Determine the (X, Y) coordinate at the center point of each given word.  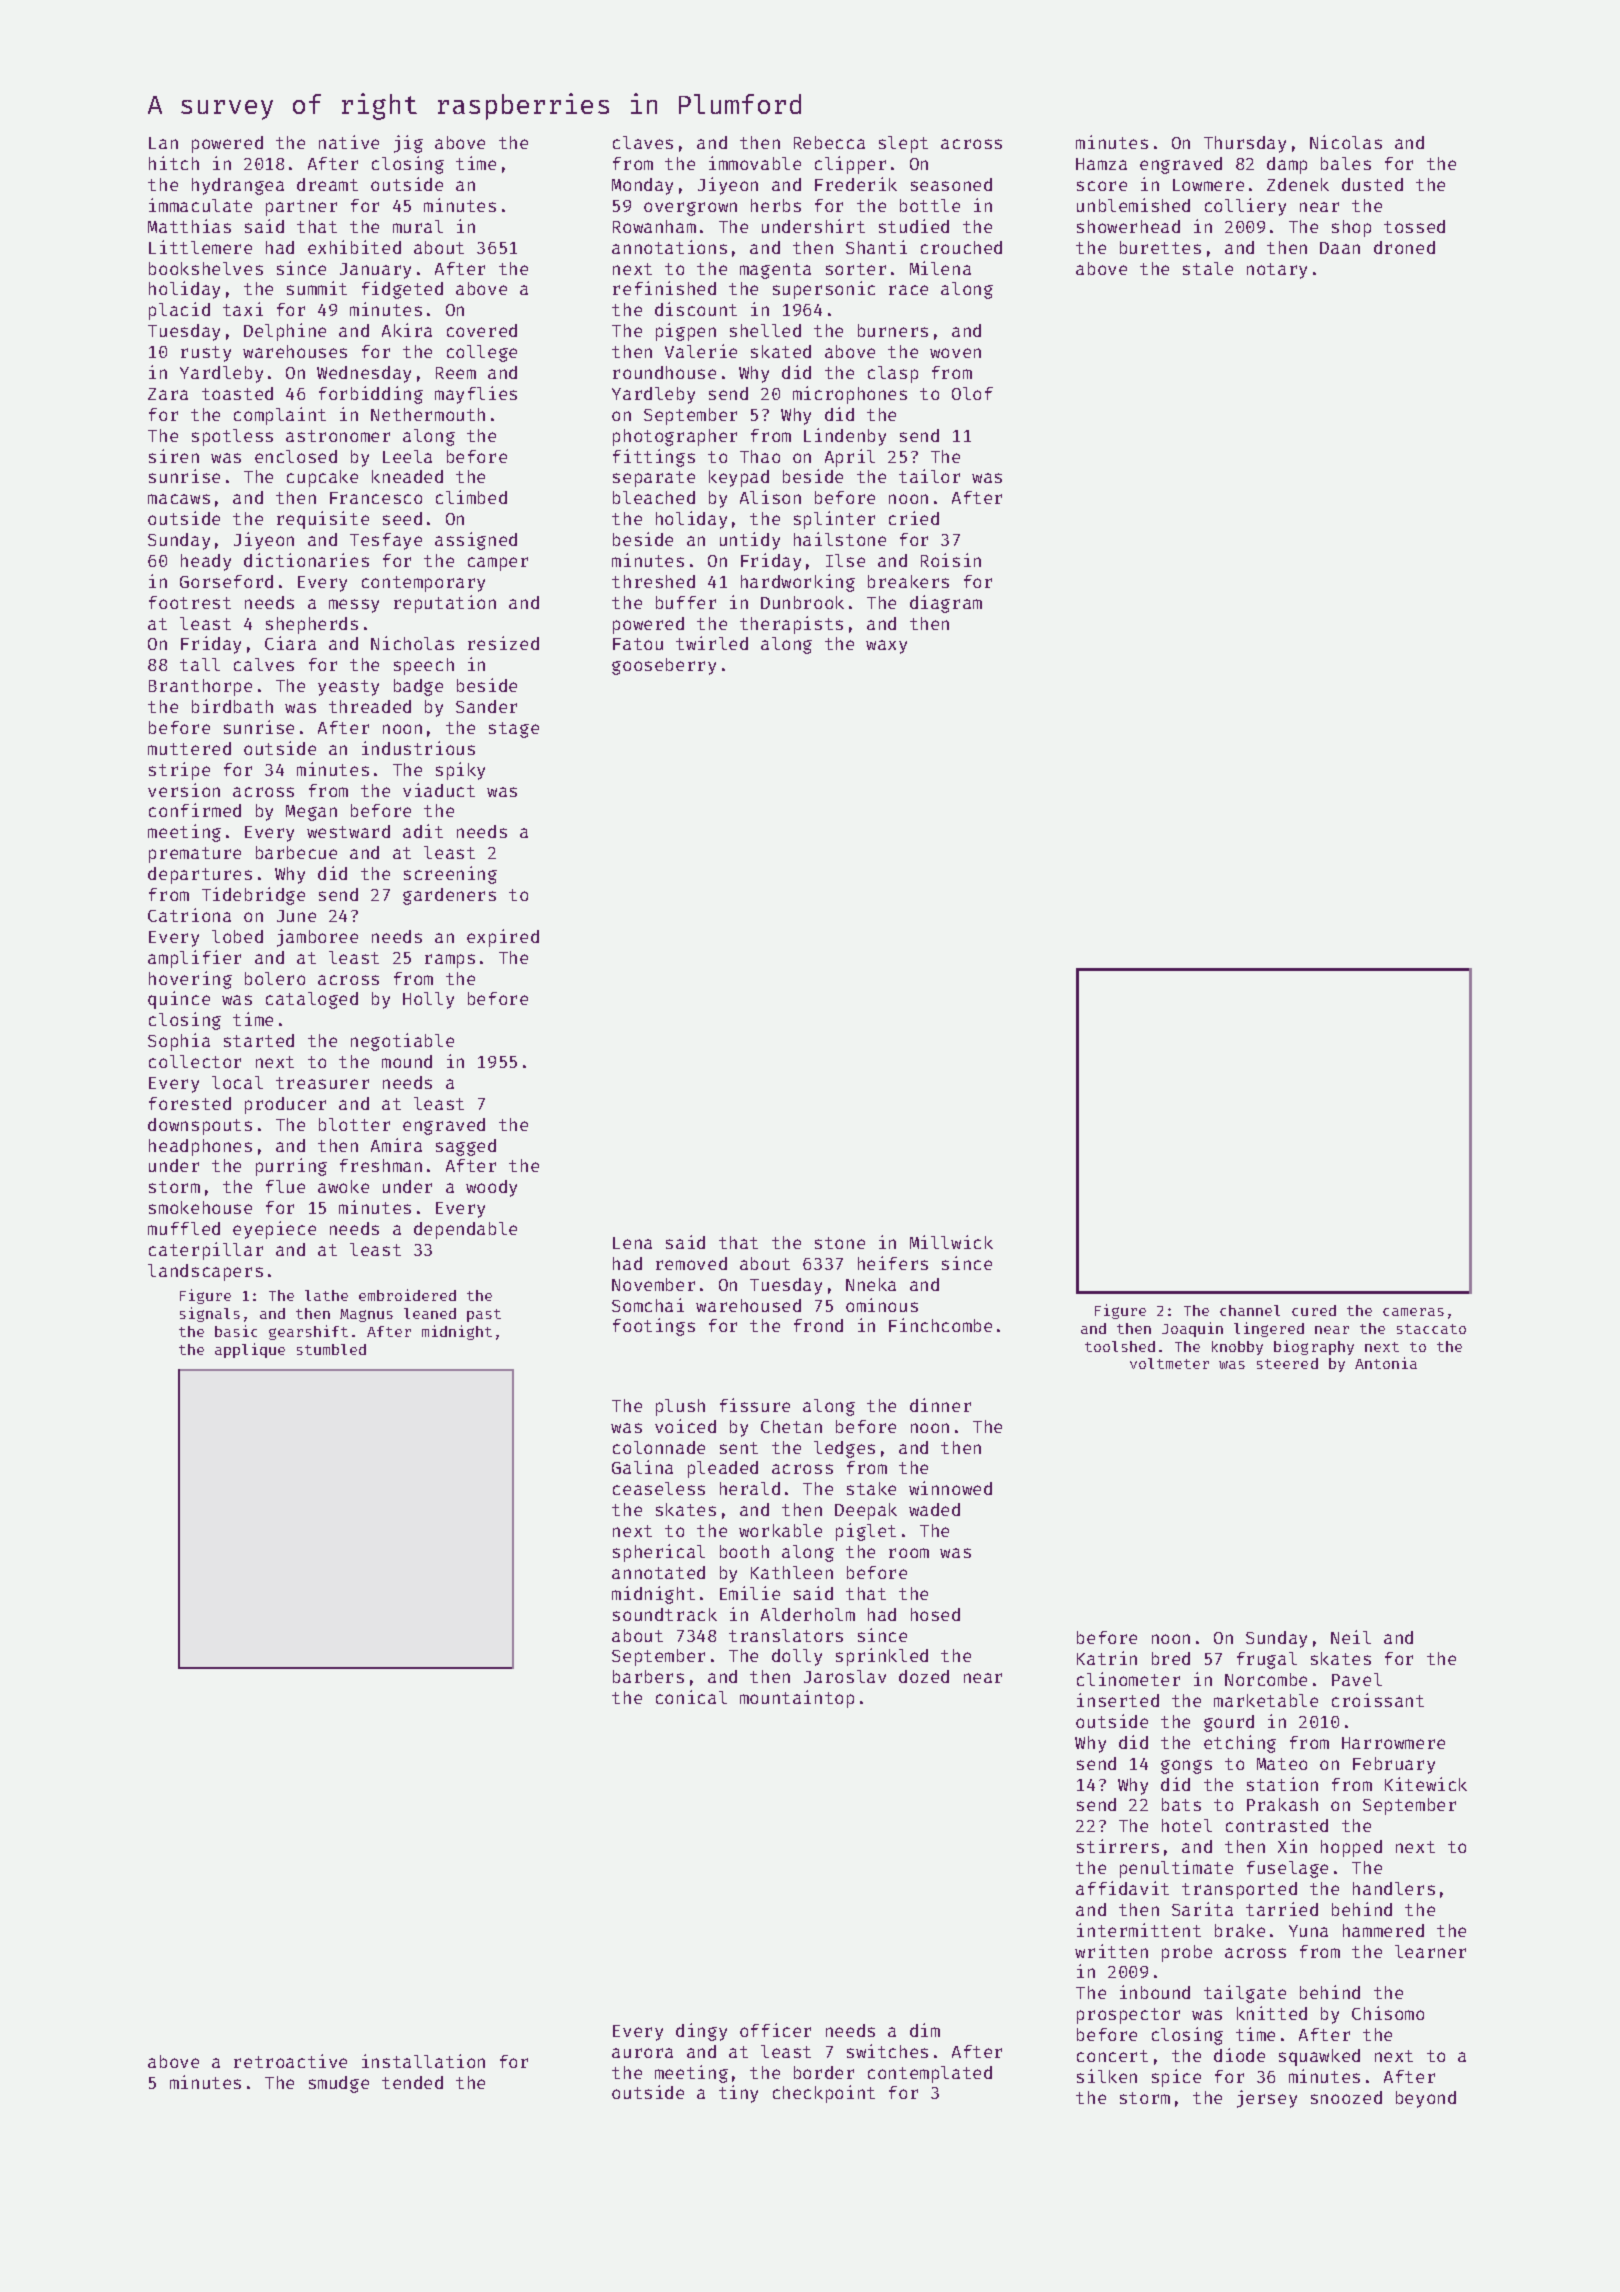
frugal (1267, 1660)
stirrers (1118, 1846)
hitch (174, 163)
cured (1314, 1310)
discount (696, 309)
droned (1404, 247)
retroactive (290, 2061)
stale (1208, 268)
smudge (339, 2084)
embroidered (407, 1295)
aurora (642, 2053)
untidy (750, 541)
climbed (471, 497)
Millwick (951, 1242)
